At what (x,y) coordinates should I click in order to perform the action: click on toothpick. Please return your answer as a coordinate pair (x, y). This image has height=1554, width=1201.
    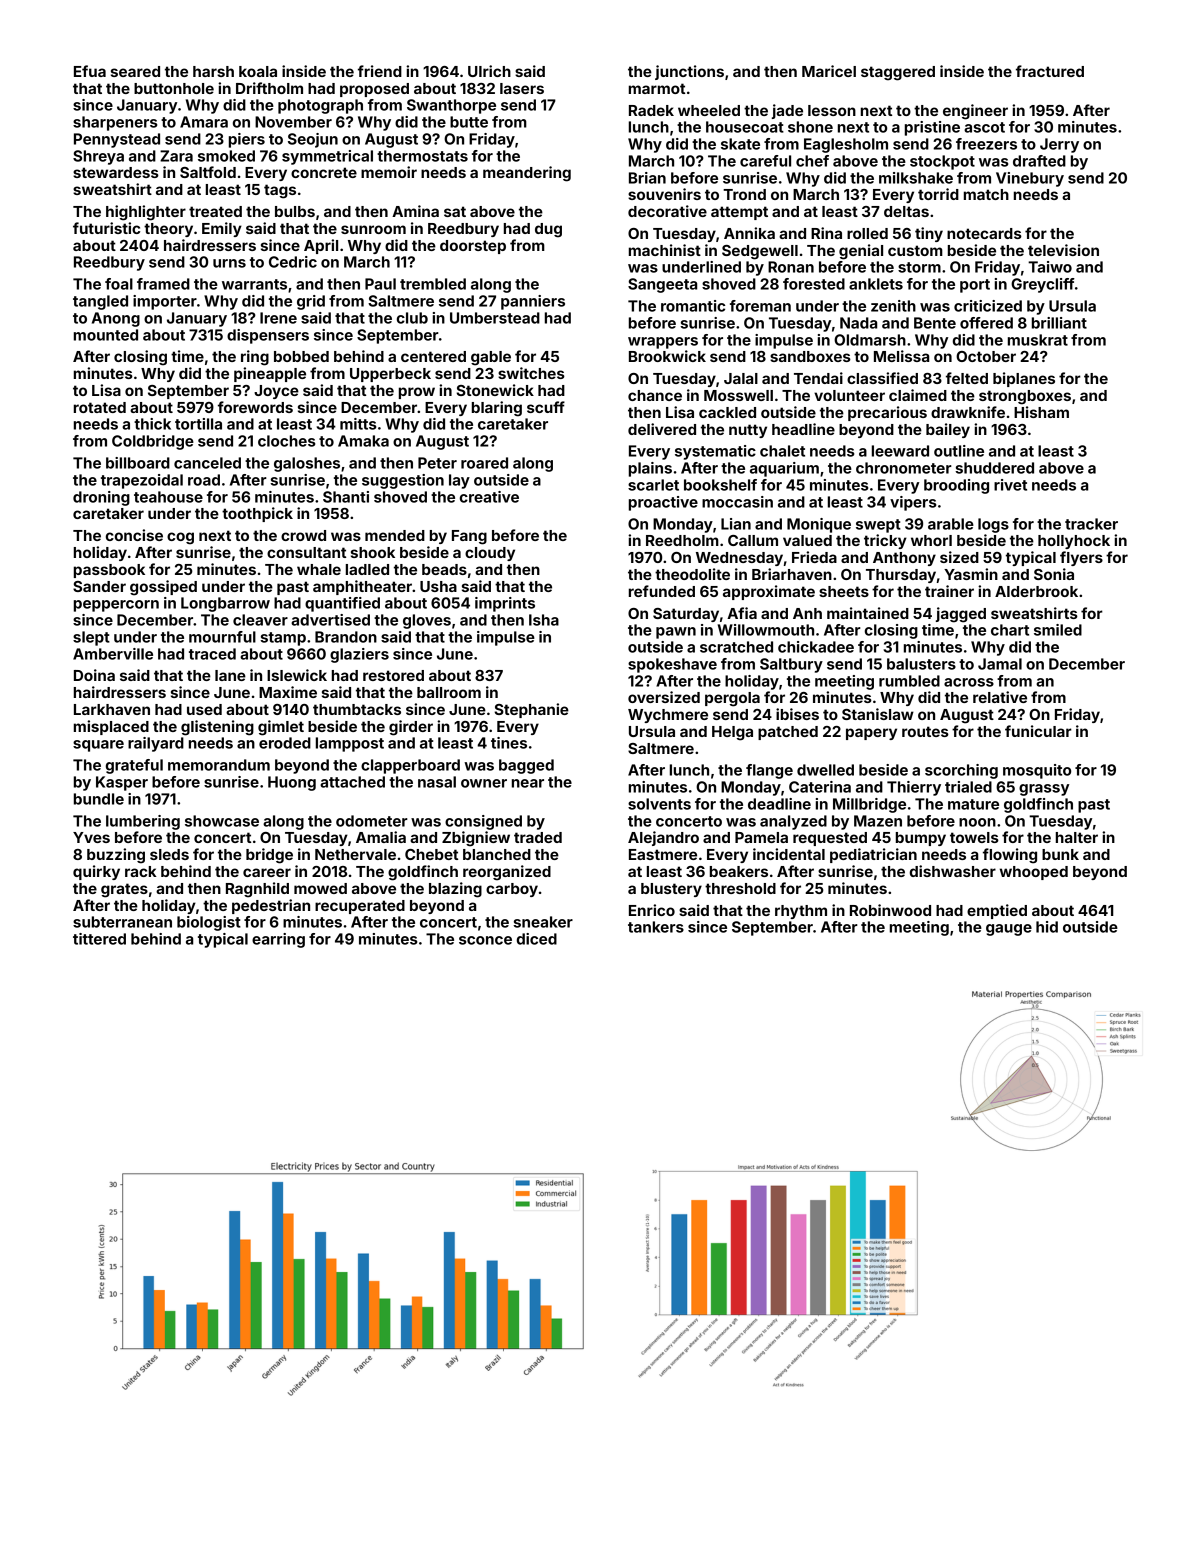
    Looking at the image, I should click on (257, 514).
